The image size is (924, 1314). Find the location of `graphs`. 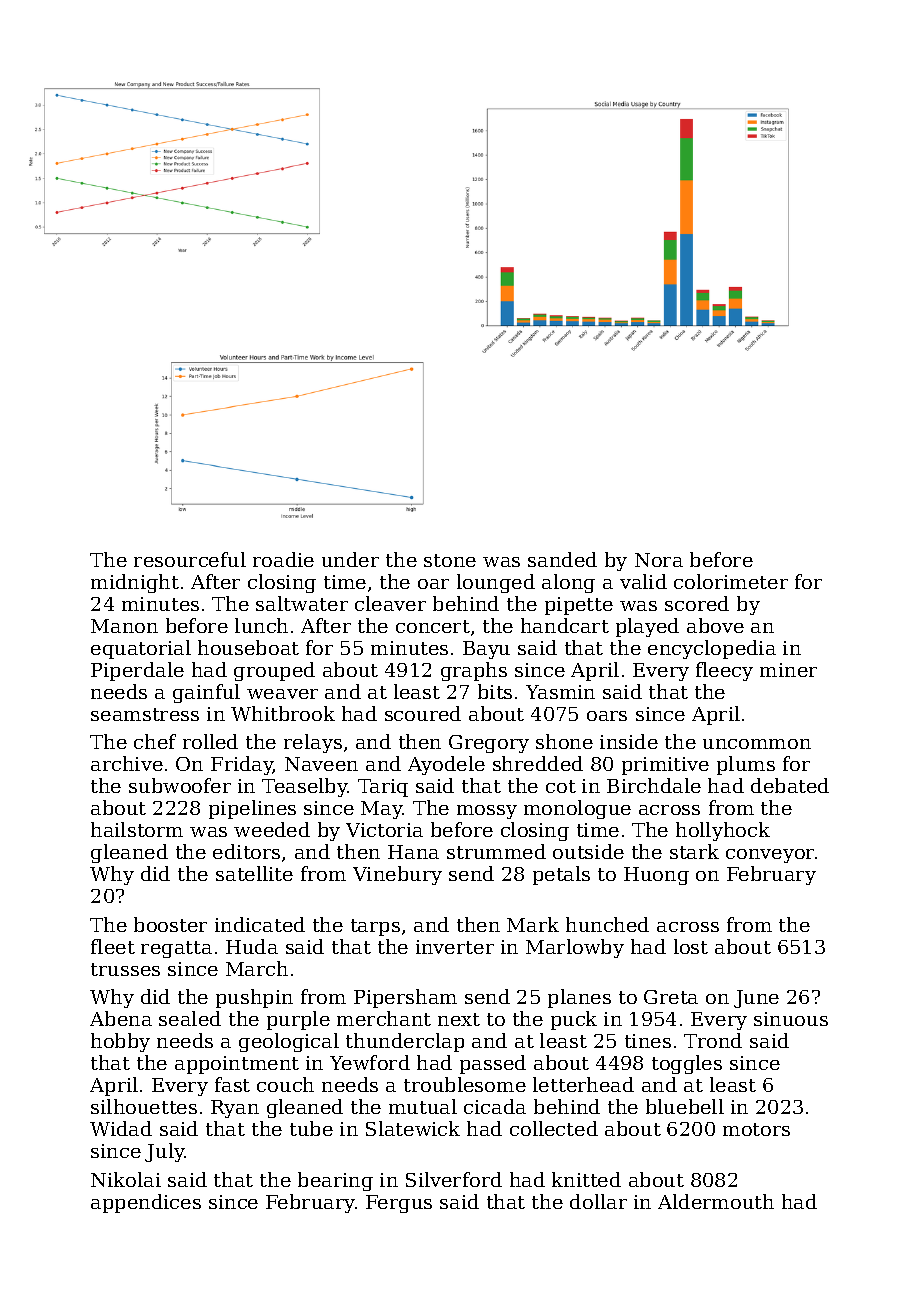

graphs is located at coordinates (474, 671).
